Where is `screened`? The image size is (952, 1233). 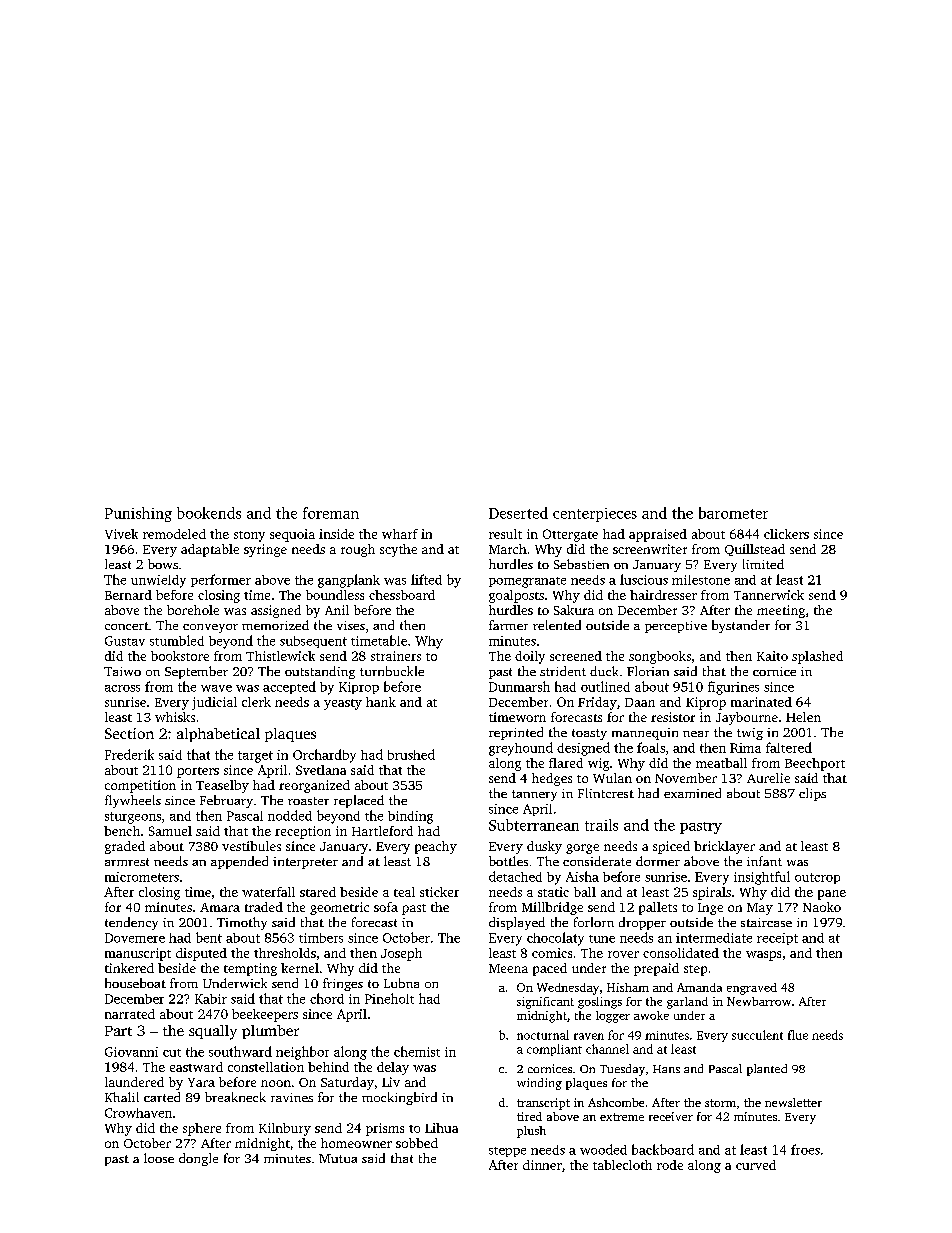
screened is located at coordinates (576, 656).
